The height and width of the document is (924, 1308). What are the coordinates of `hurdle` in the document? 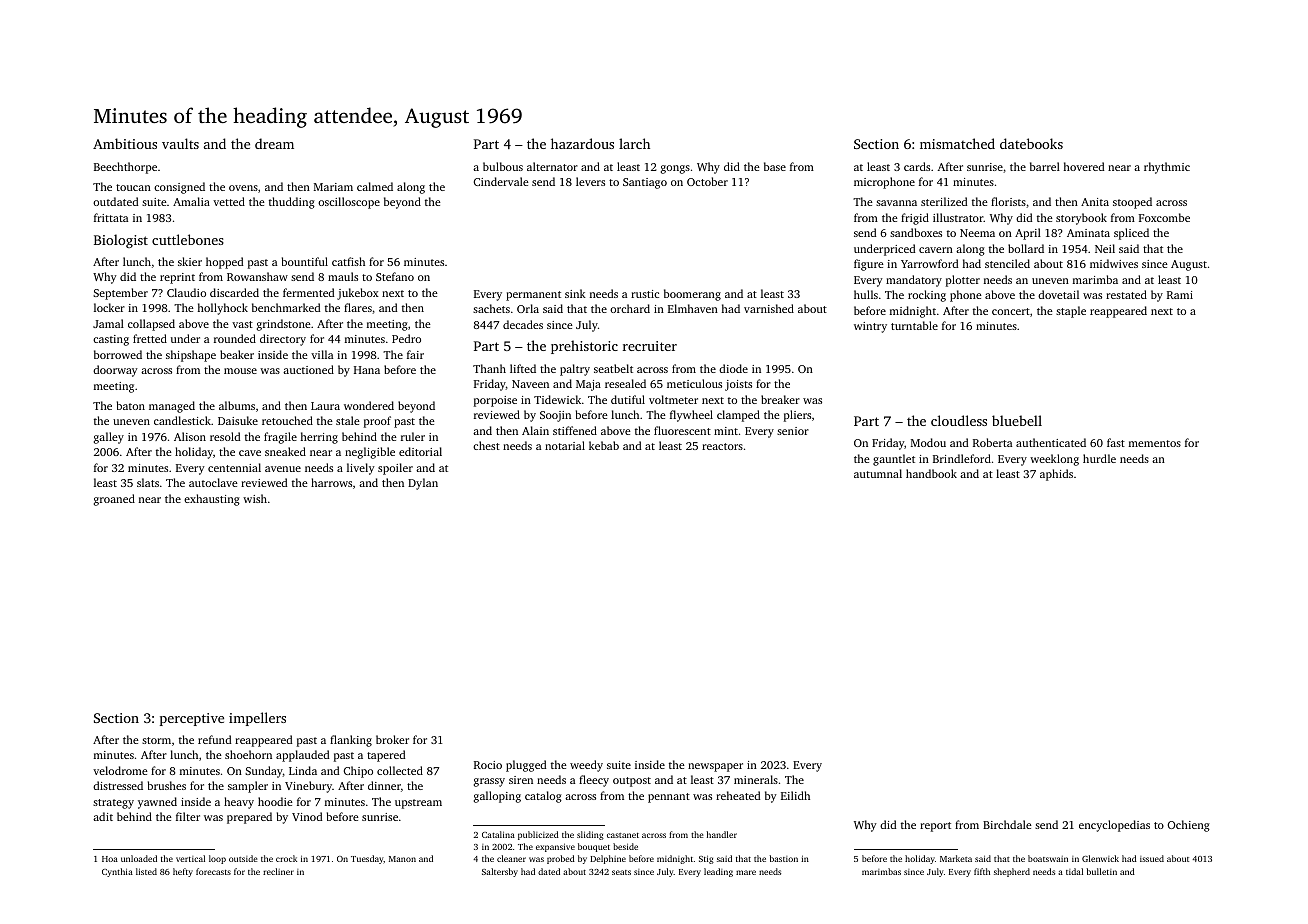 It's located at (1099, 458).
